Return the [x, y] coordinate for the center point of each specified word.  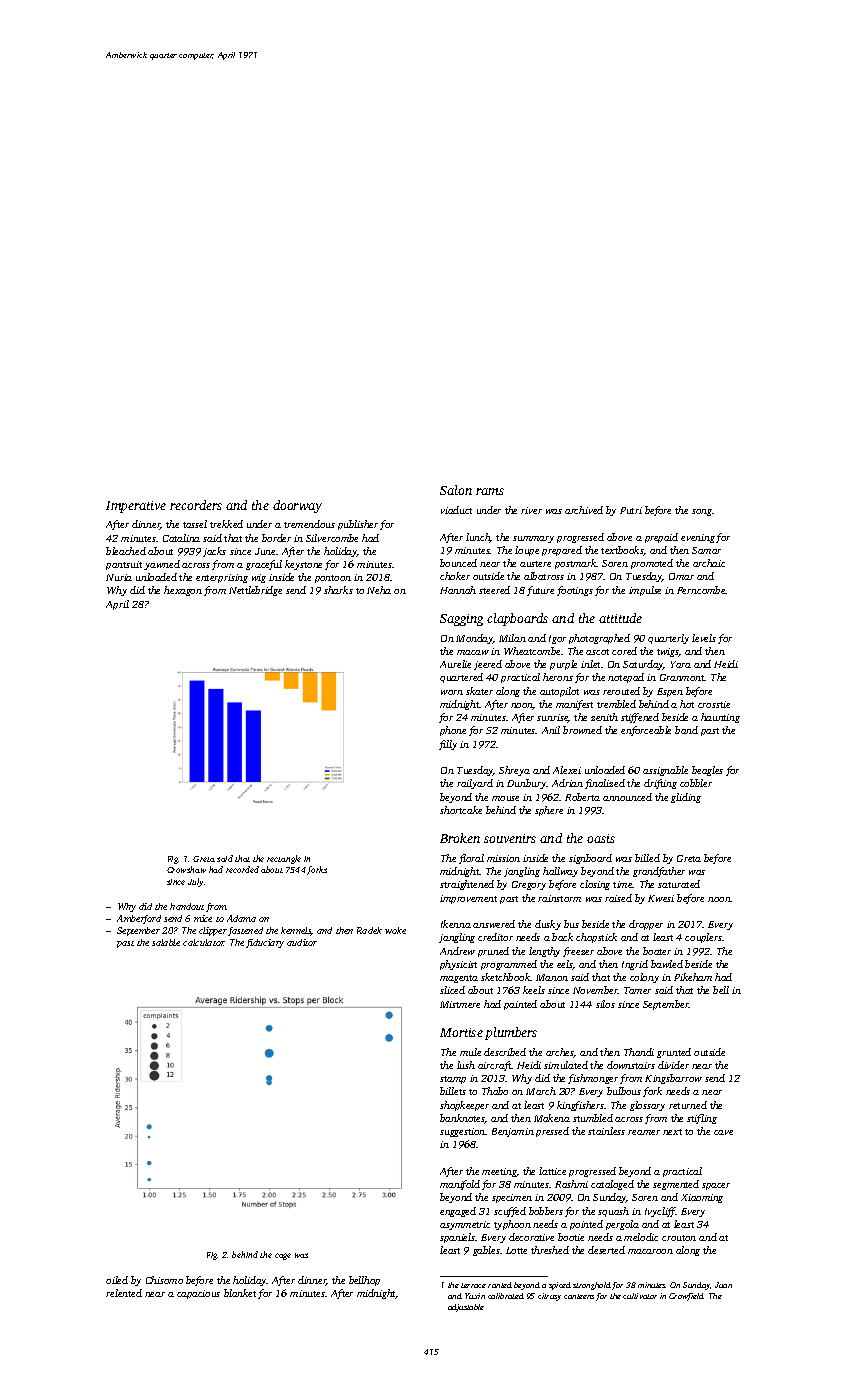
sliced [452, 990]
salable [166, 942]
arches [560, 1053]
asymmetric [465, 1225]
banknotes [462, 1119]
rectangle [284, 859]
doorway [297, 506]
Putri [631, 510]
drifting [660, 784]
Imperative [136, 507]
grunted [674, 1053]
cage [283, 1256]
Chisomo [164, 1280]
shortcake [461, 810]
